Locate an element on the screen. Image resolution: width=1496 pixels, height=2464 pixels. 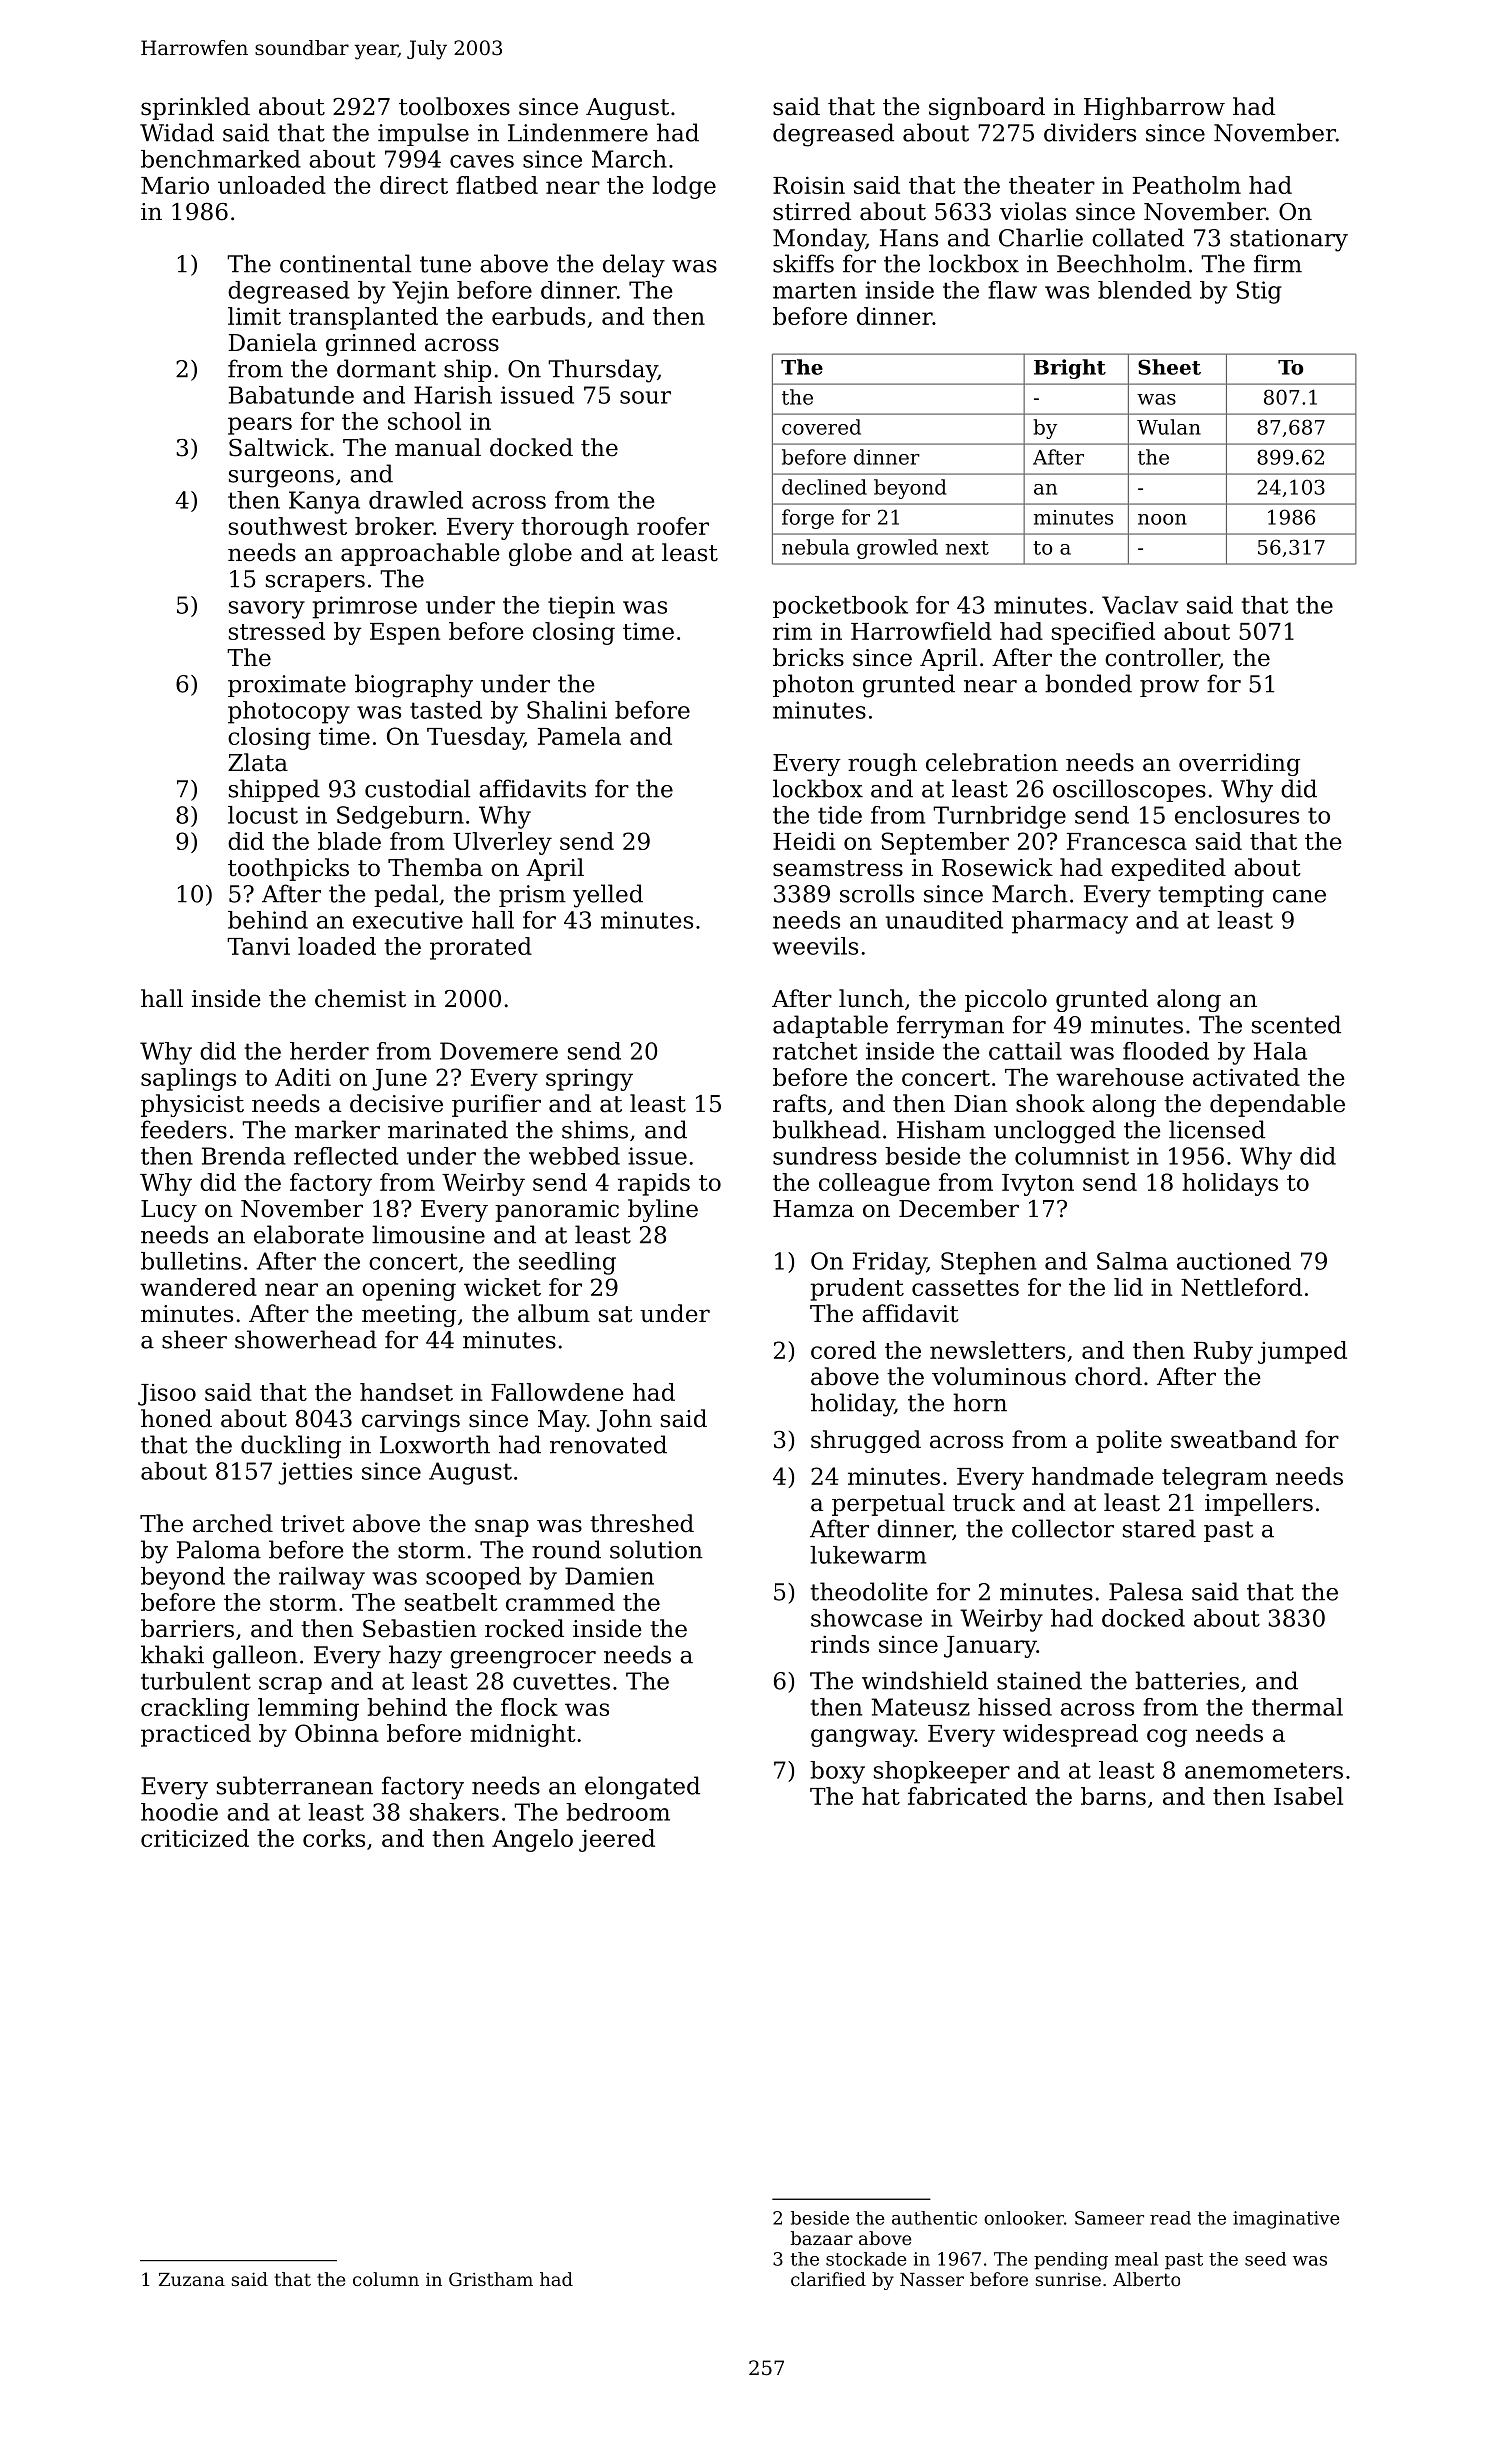
jeered is located at coordinates (617, 1840).
